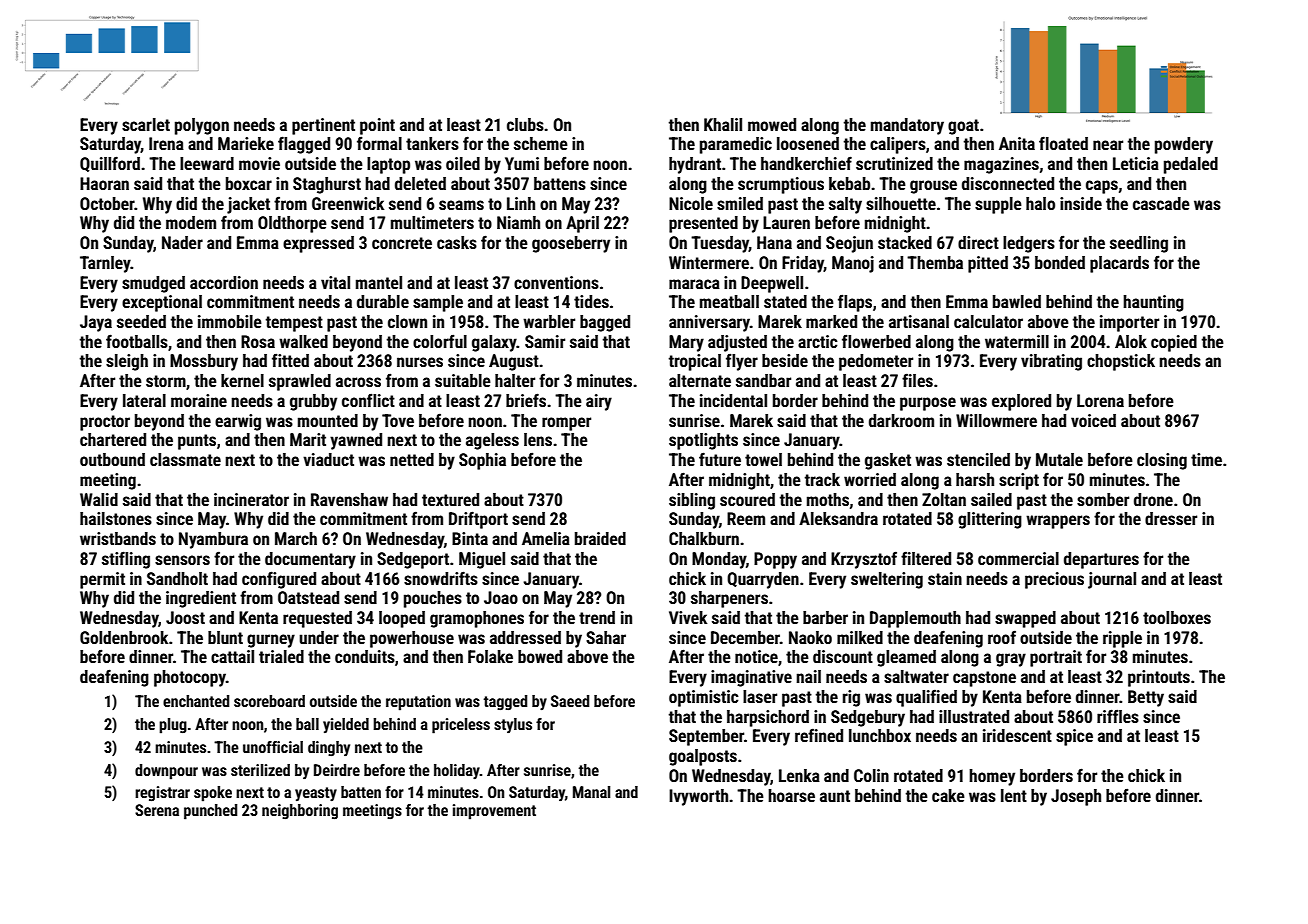 The height and width of the screenshot is (924, 1308). What do you see at coordinates (1184, 145) in the screenshot?
I see `powdery` at bounding box center [1184, 145].
